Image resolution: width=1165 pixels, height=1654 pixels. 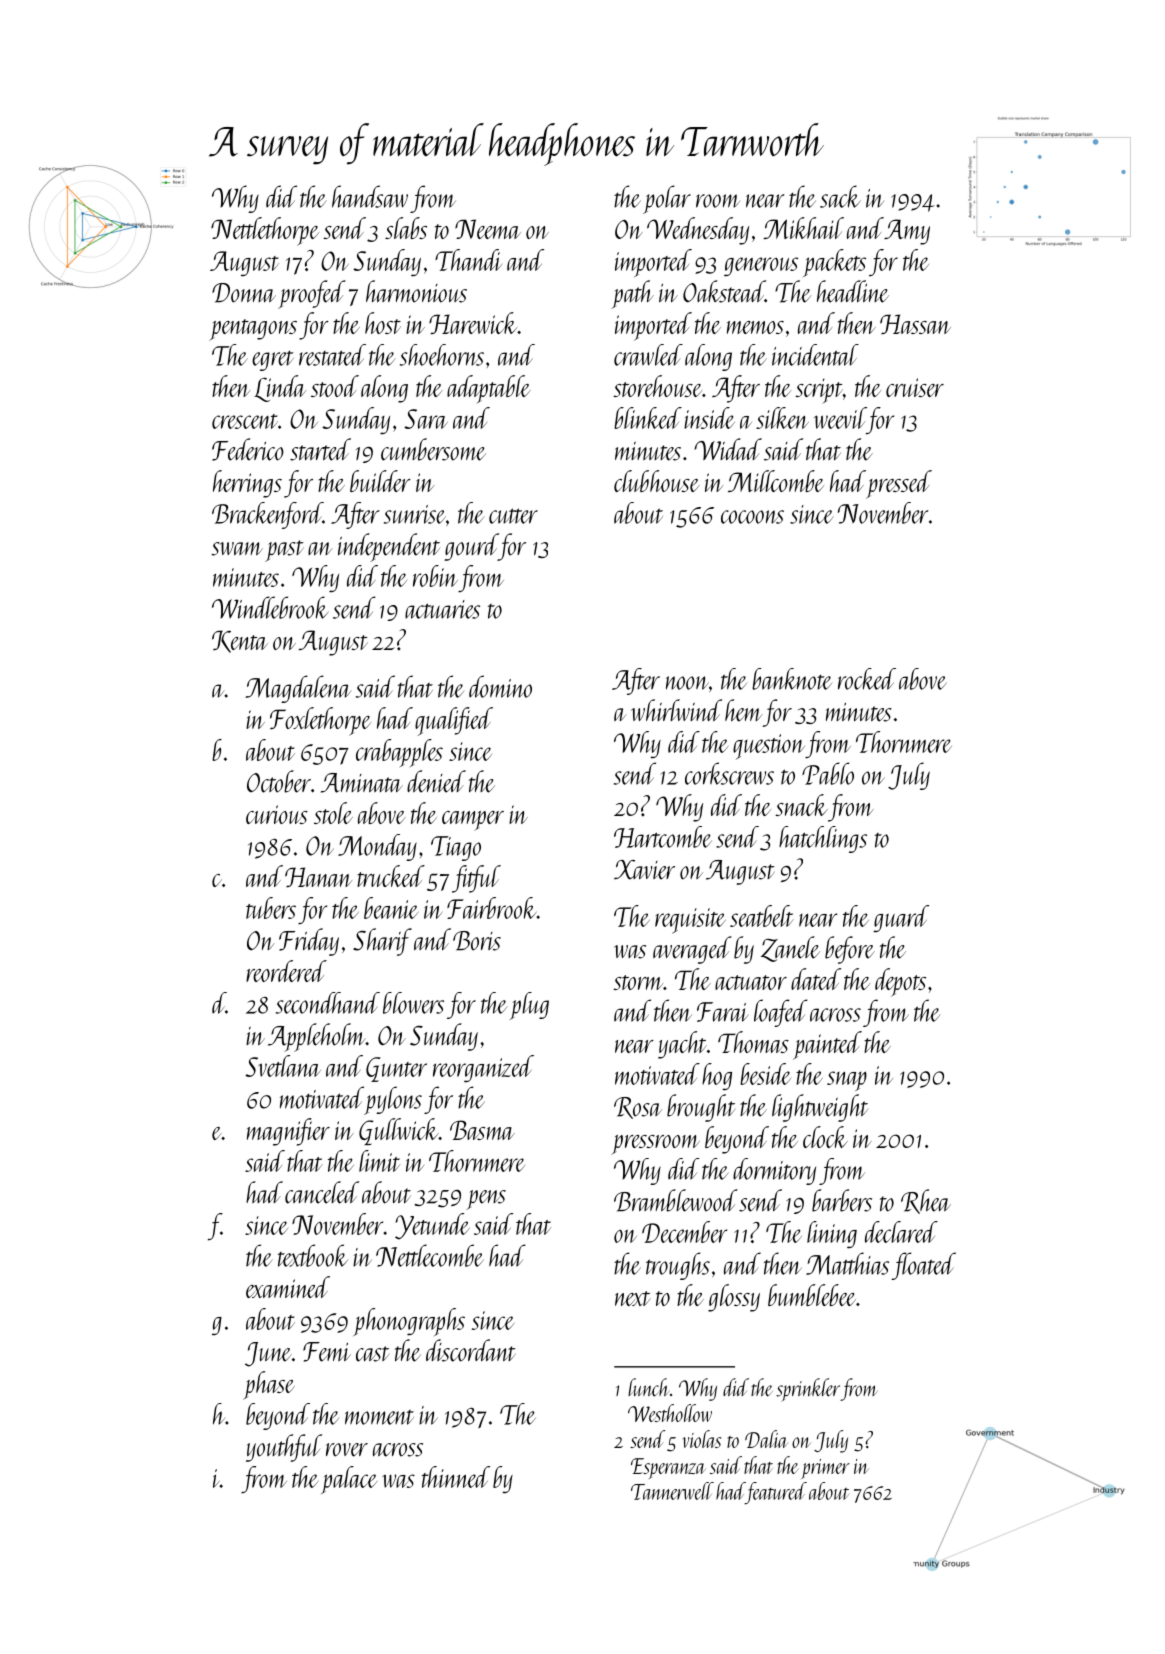 I want to click on handsaw, so click(x=370, y=196).
